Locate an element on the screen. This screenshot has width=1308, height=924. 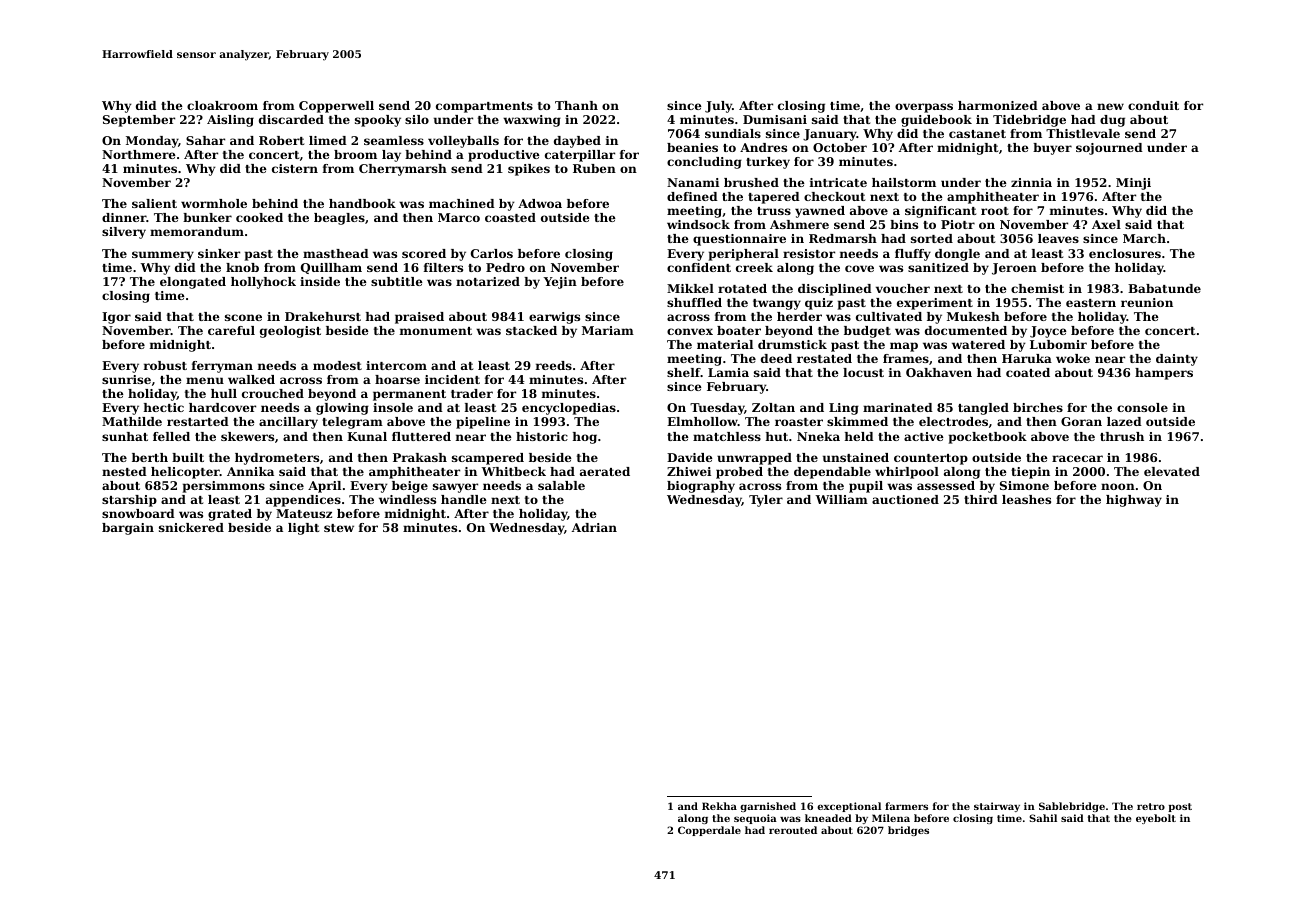
elongated is located at coordinates (193, 283).
